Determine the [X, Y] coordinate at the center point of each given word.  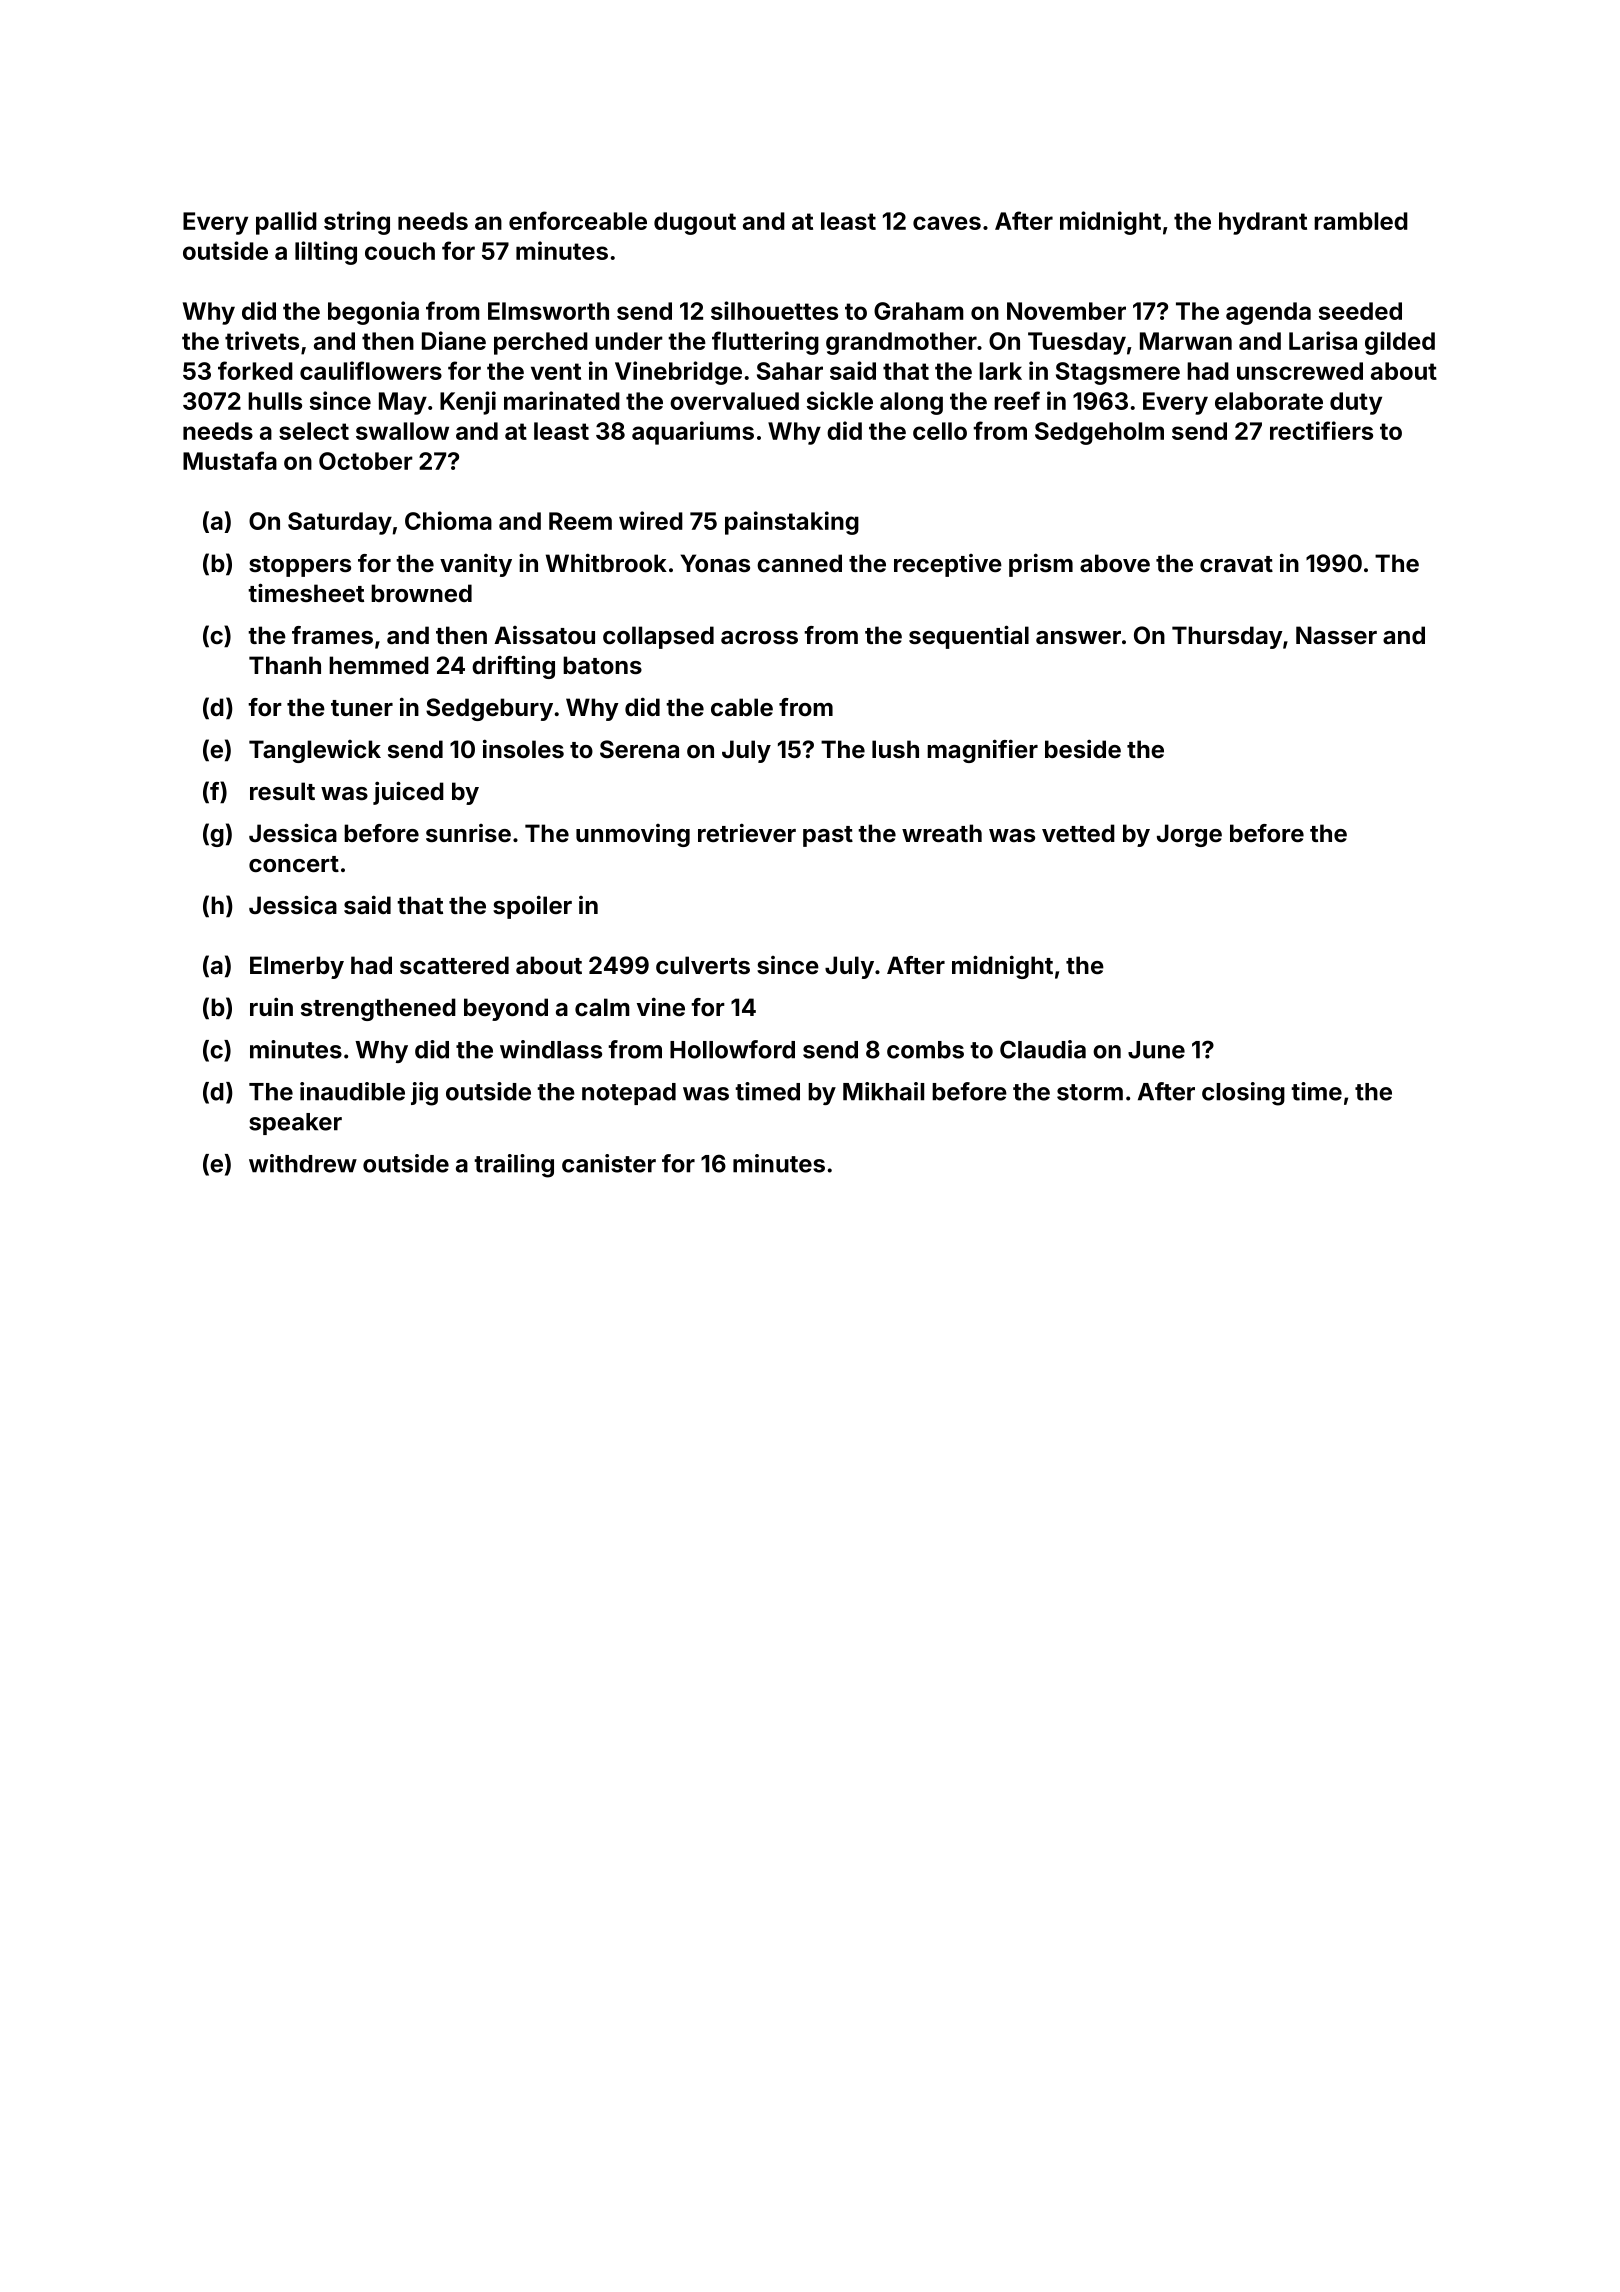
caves [947, 223]
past [828, 836]
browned [421, 593]
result [282, 791]
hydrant [1263, 223]
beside [1083, 748]
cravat [1236, 564]
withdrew [303, 1163]
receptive [948, 565]
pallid [286, 223]
